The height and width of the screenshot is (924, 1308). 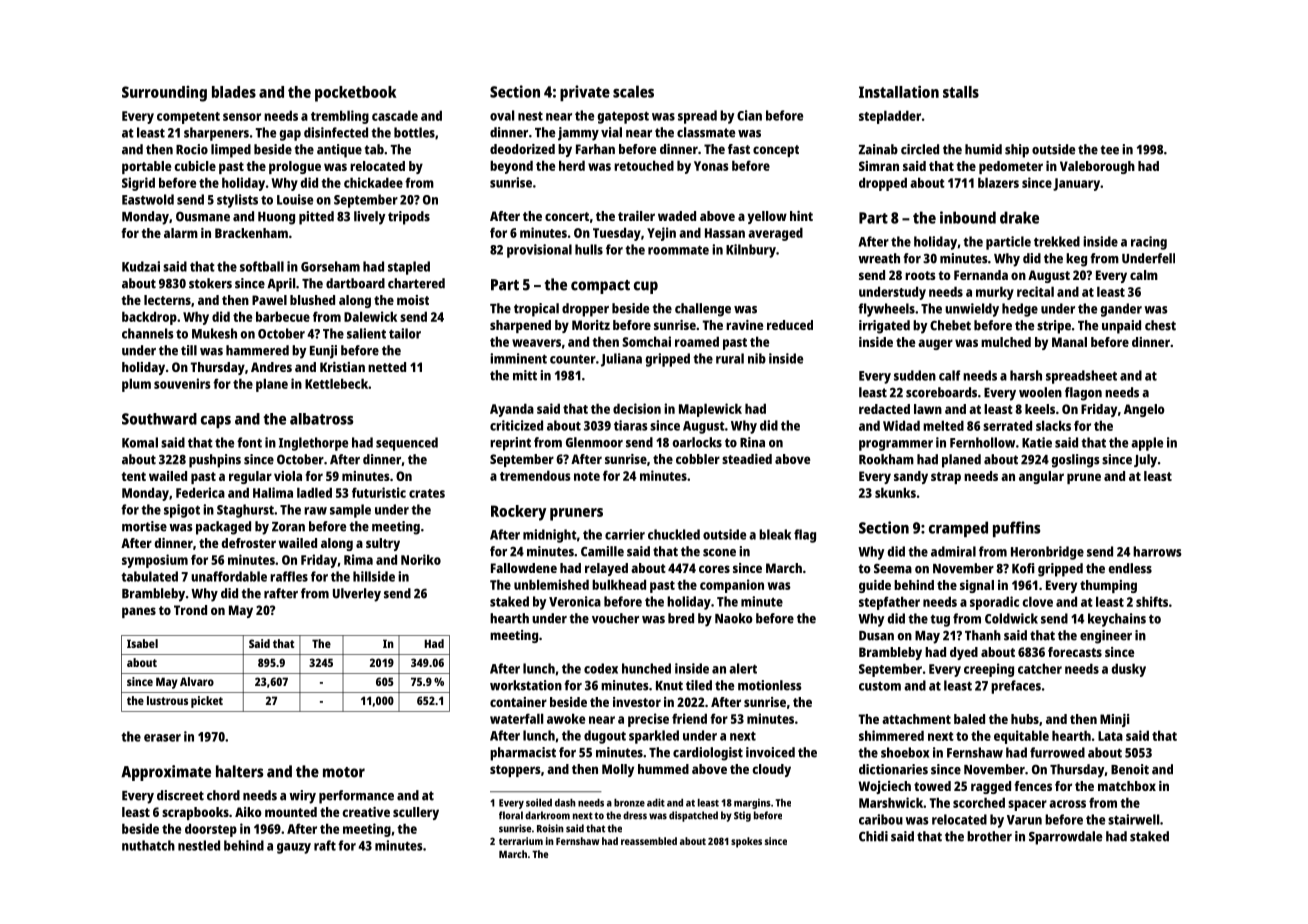 I want to click on stepladder, so click(x=890, y=117).
